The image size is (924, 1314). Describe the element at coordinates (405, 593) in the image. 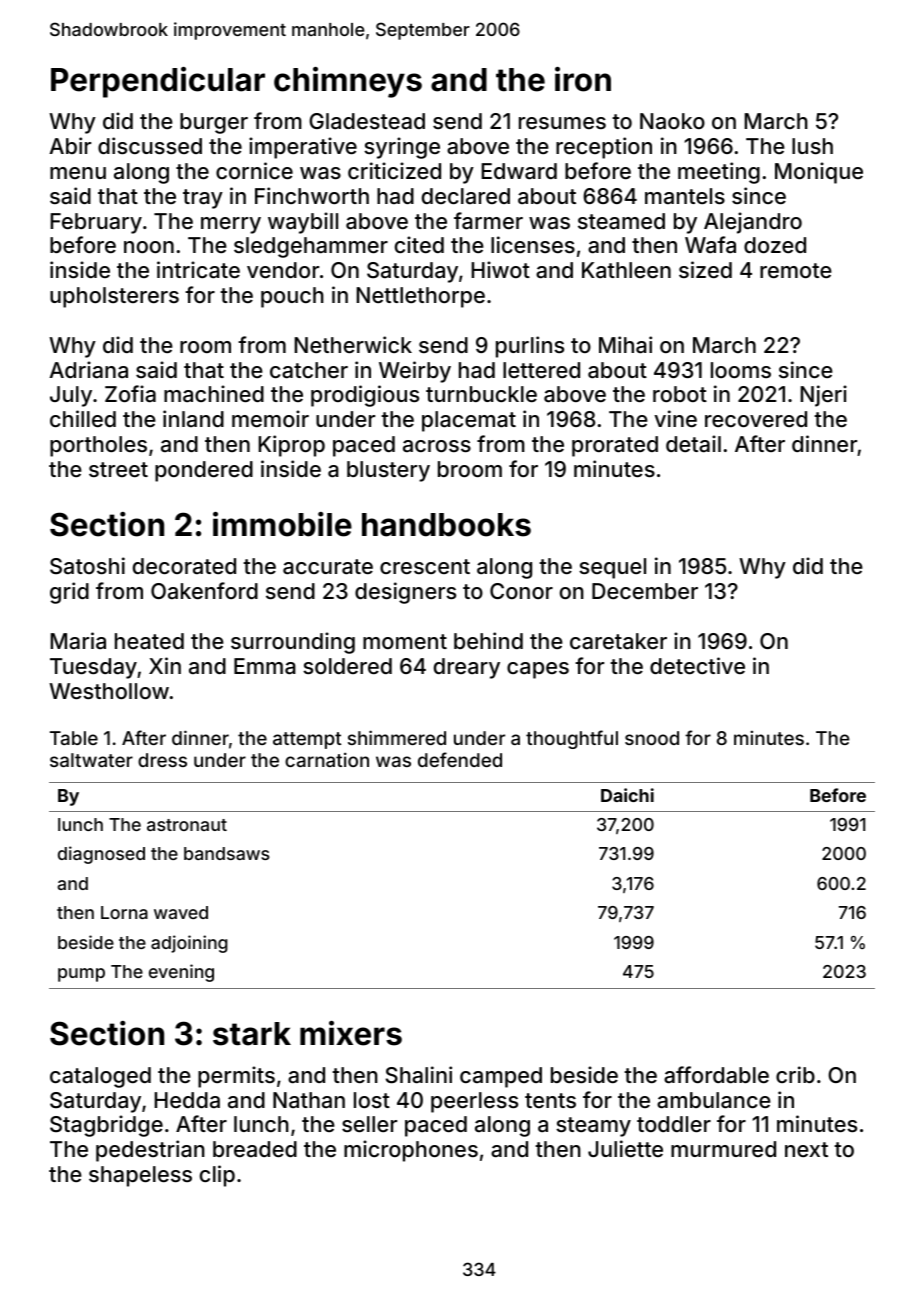

I see `designers` at that location.
